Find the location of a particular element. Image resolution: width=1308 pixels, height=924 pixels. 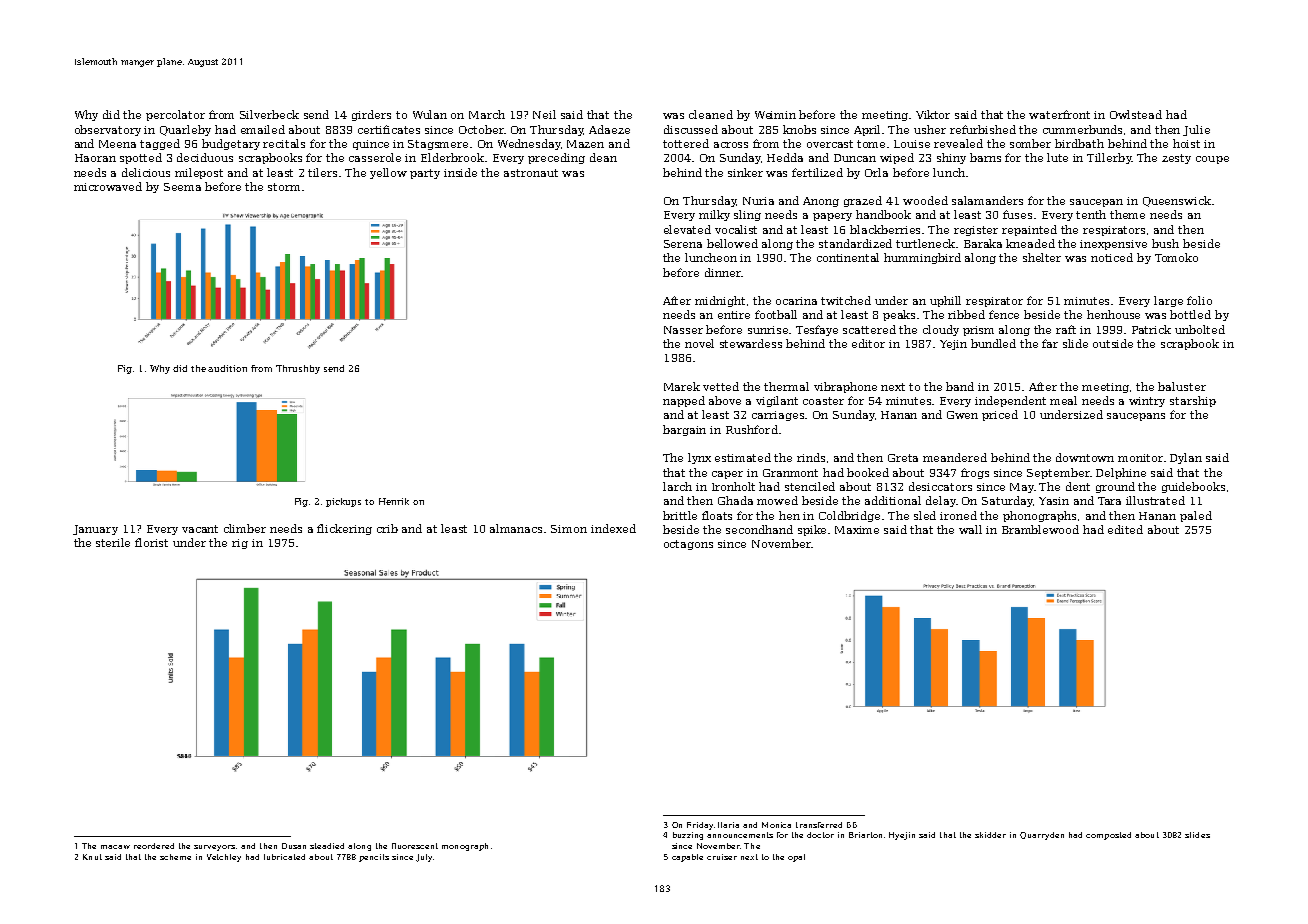

dean is located at coordinates (603, 157).
